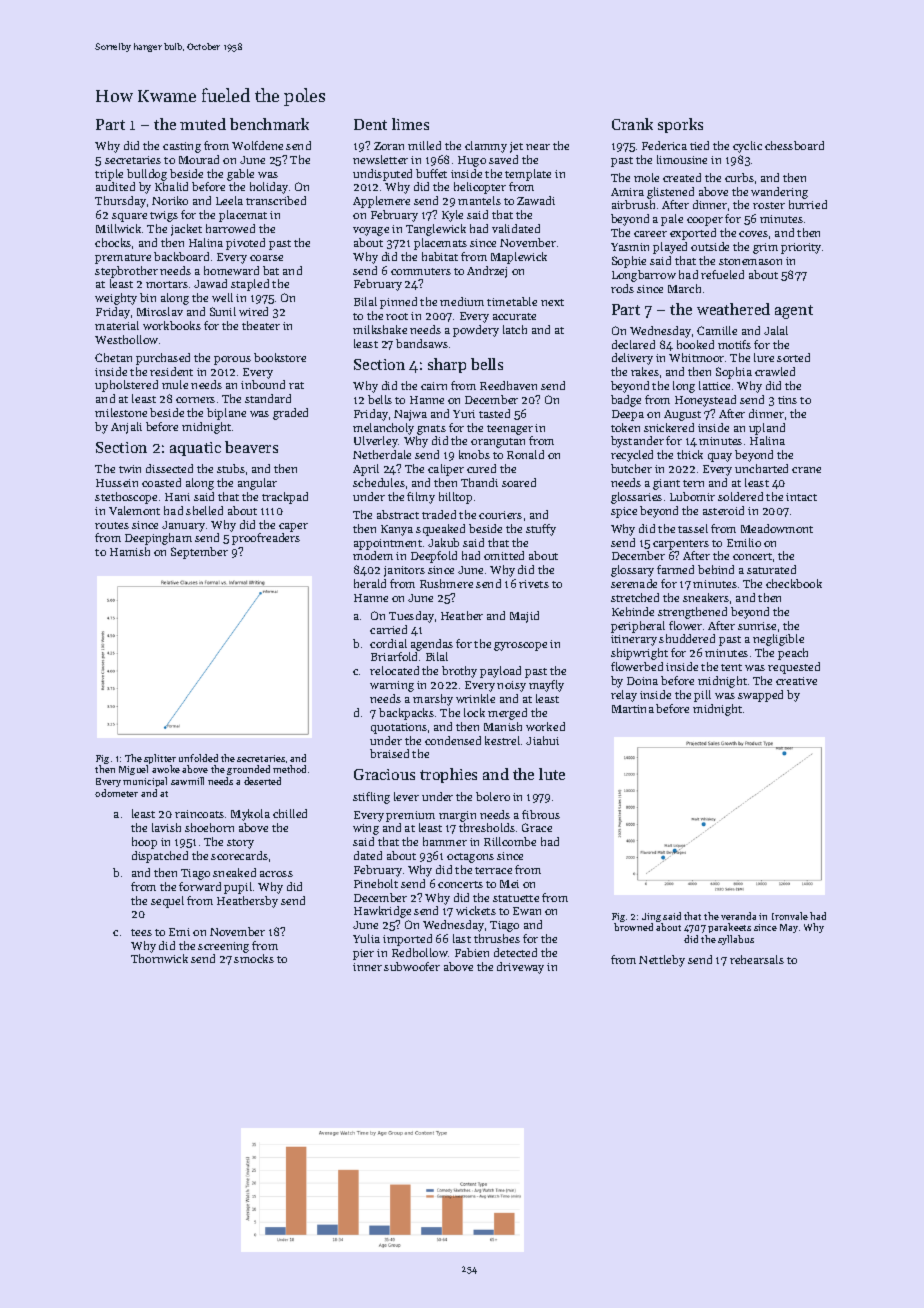  Describe the element at coordinates (410, 124) in the screenshot. I see `limes` at that location.
